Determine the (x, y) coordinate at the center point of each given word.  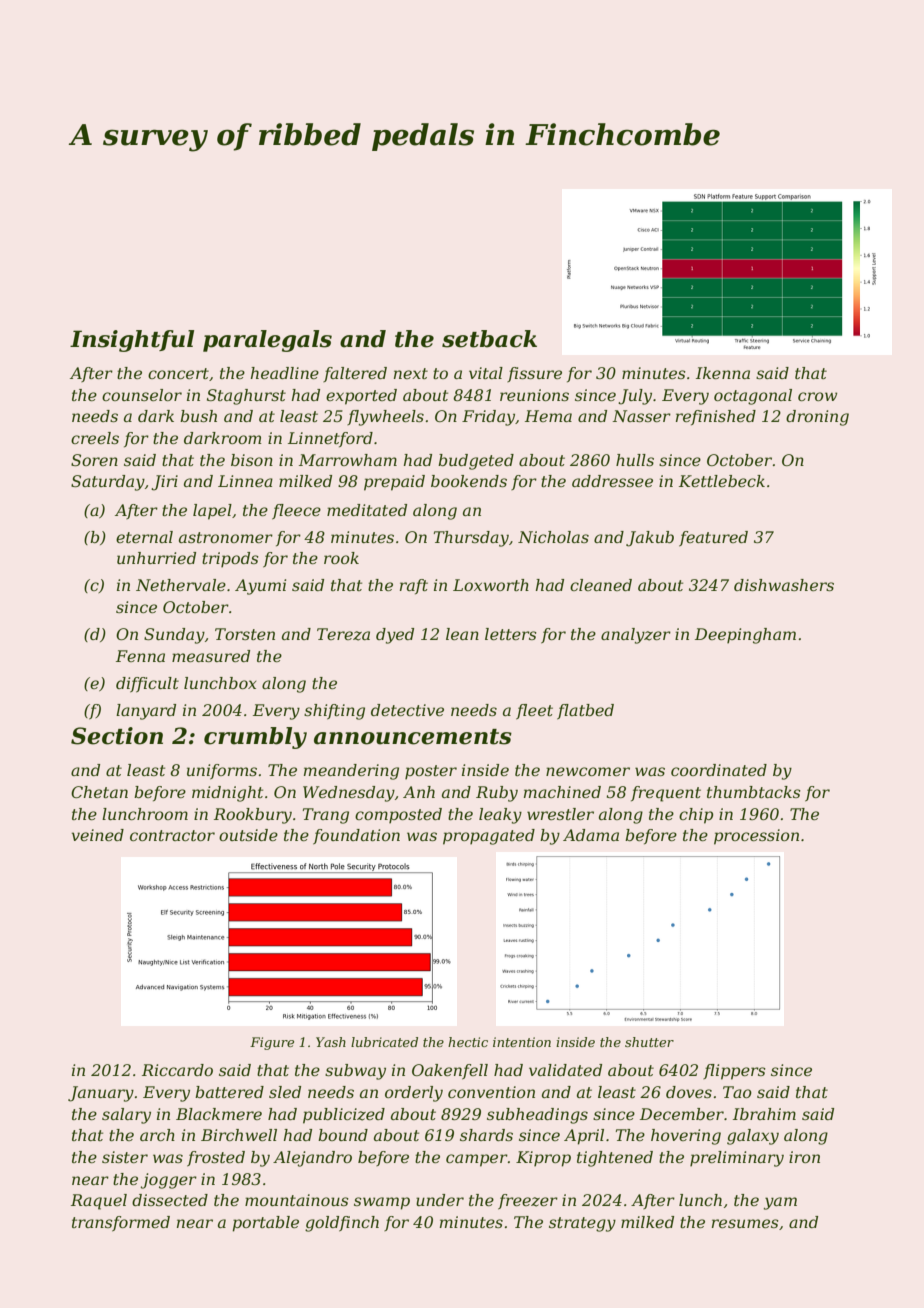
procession (756, 837)
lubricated (384, 1042)
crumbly (255, 738)
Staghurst (246, 397)
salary (126, 1116)
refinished (716, 417)
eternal (144, 537)
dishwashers (784, 585)
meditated (367, 510)
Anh (419, 792)
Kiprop (543, 1159)
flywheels (385, 418)
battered (229, 1092)
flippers (734, 1072)
